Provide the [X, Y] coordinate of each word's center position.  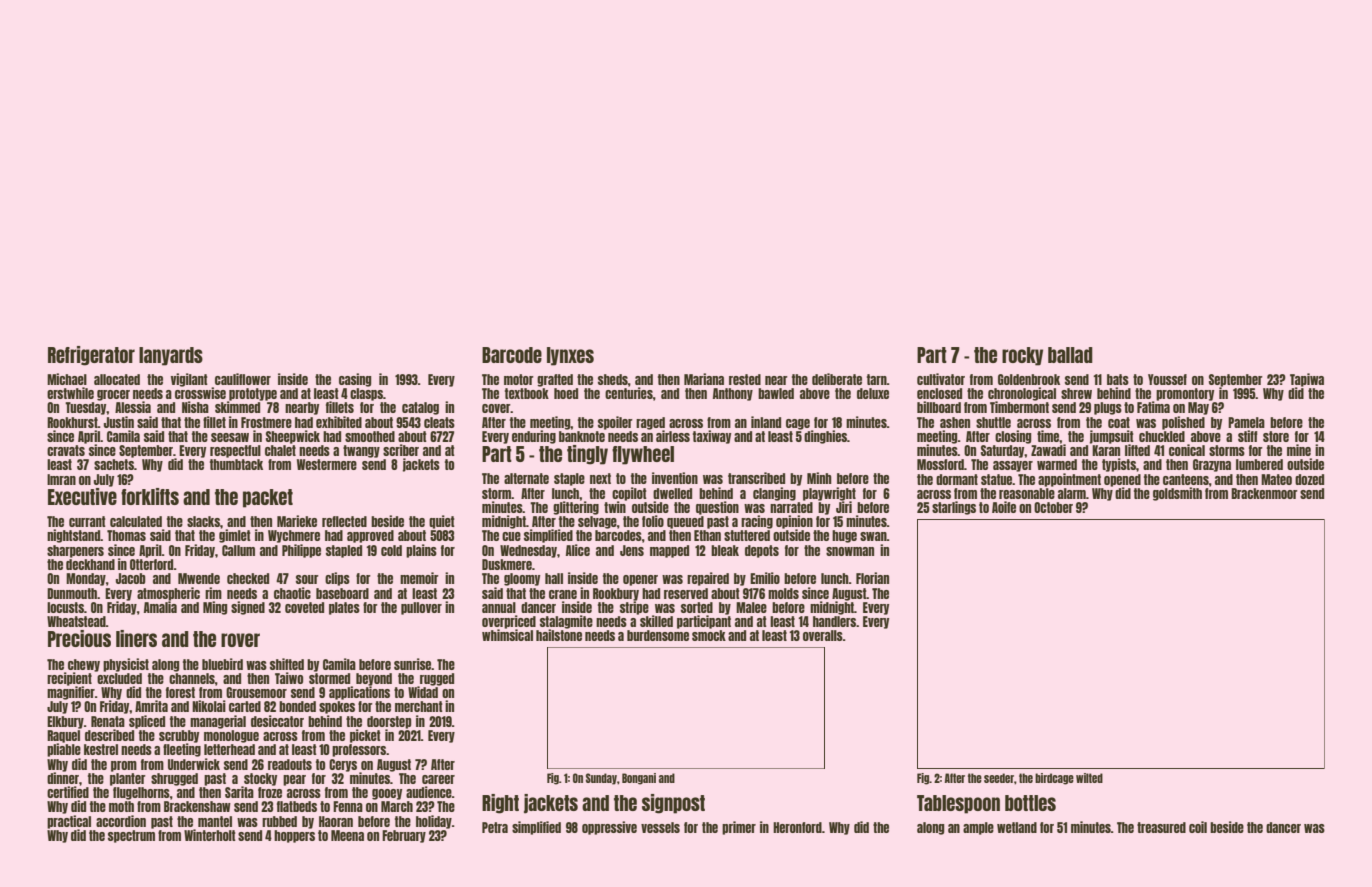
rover [240, 640]
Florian [872, 578]
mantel [215, 821]
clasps [366, 394]
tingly [587, 455]
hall [554, 578]
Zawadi [1048, 450]
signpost [673, 804]
